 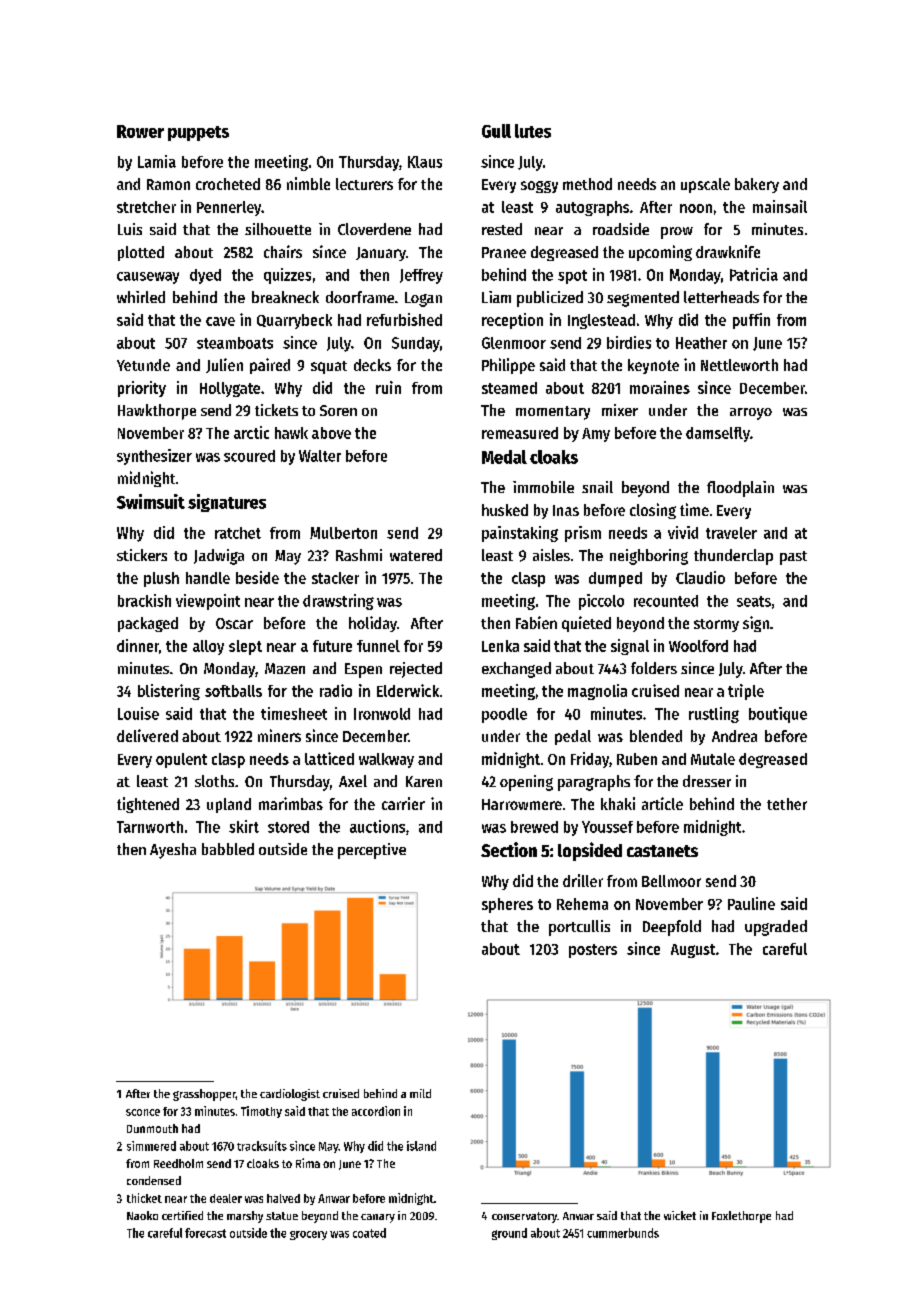 I want to click on brewed, so click(x=534, y=827).
